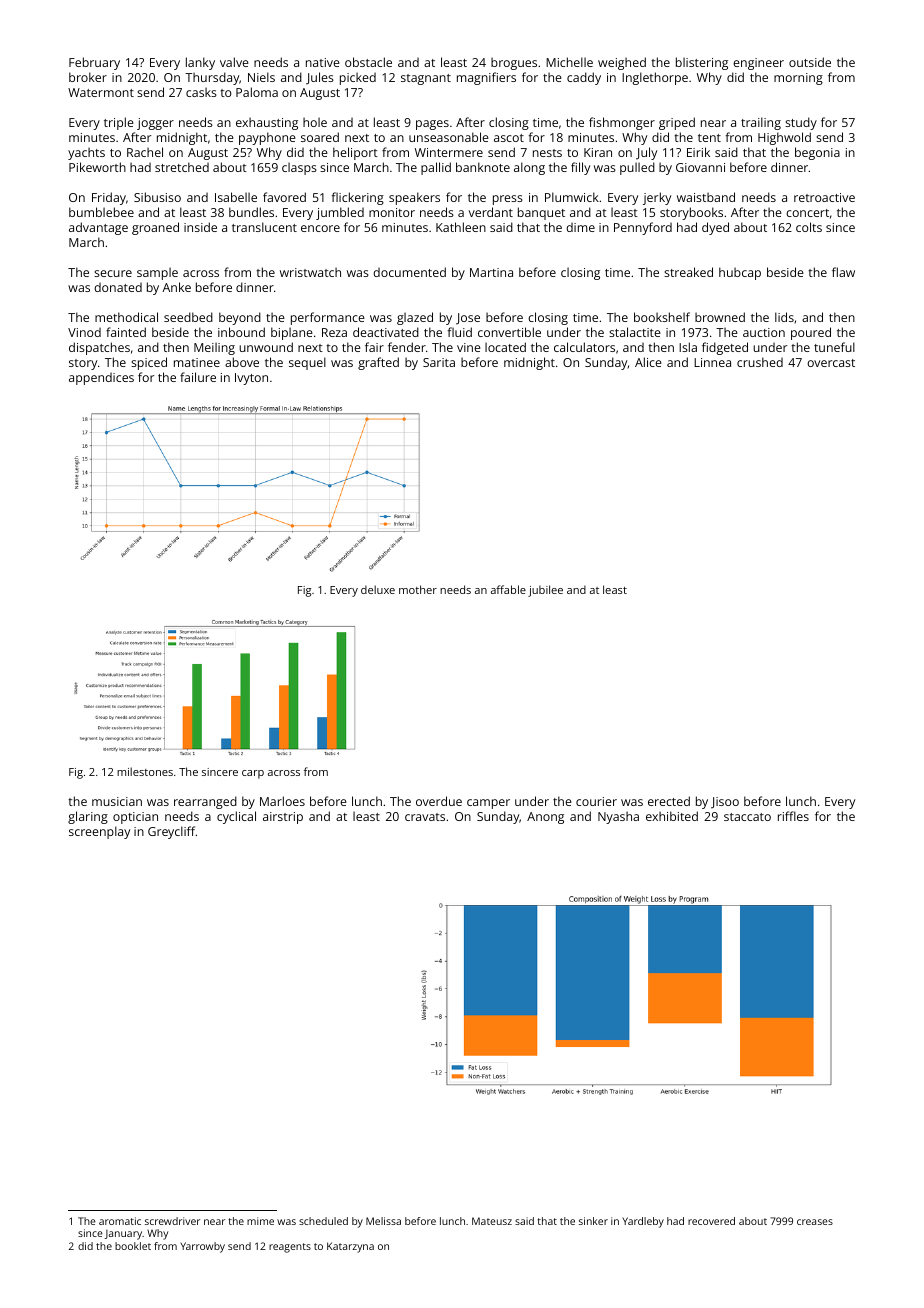 The width and height of the image is (924, 1308). Describe the element at coordinates (793, 816) in the image. I see `riffles` at that location.
